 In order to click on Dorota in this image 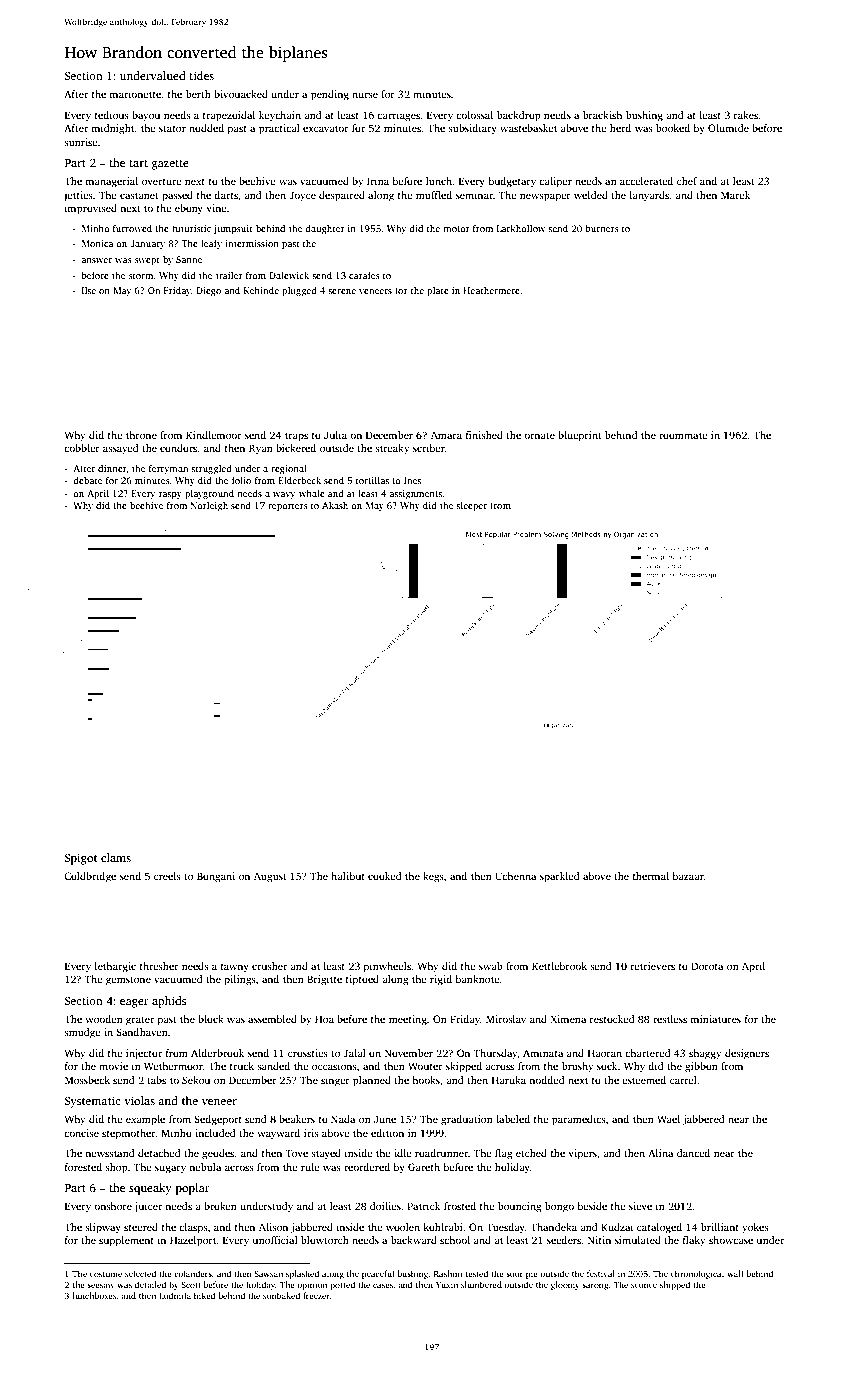, I will do `click(707, 966)`.
